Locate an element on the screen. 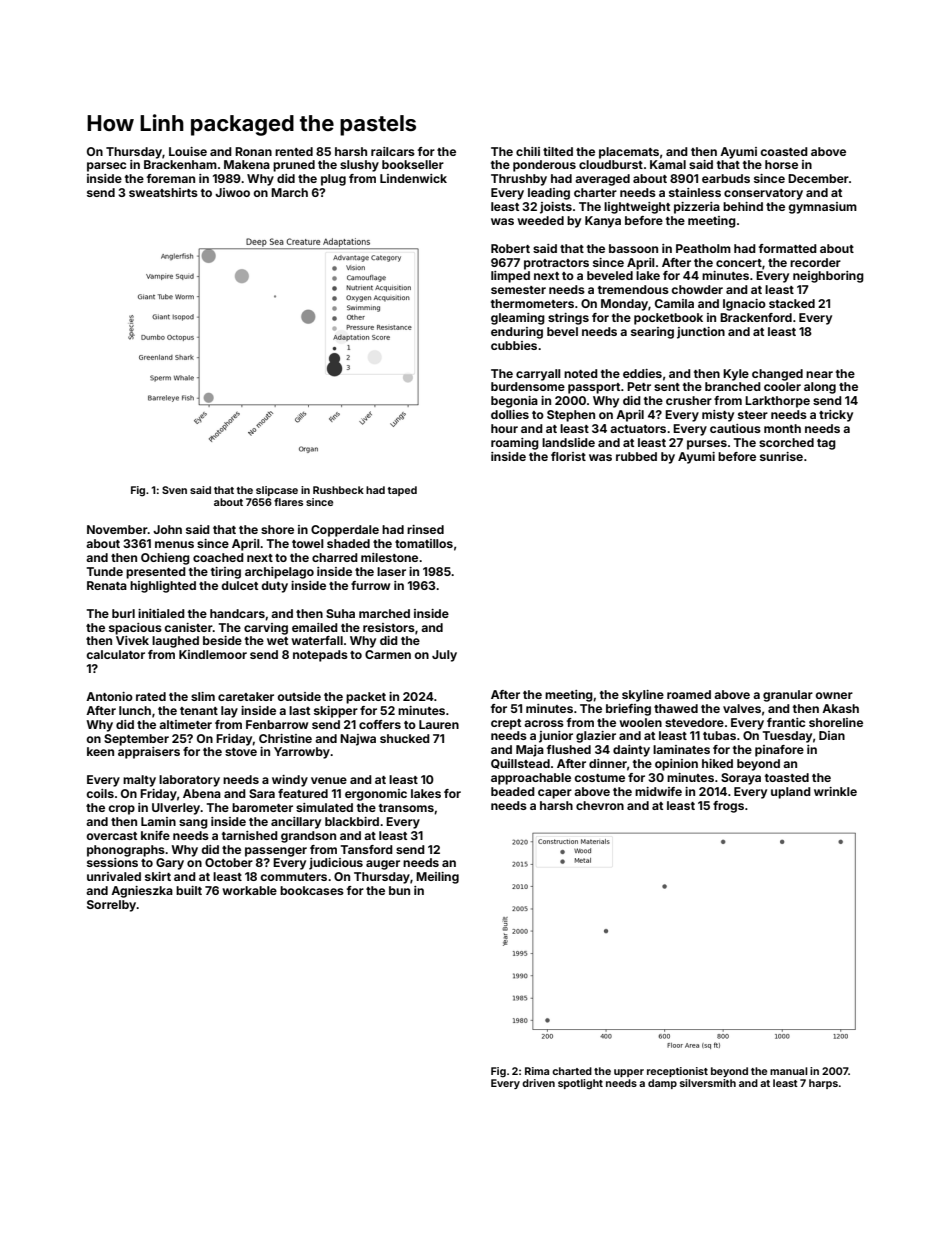 This screenshot has width=952, height=1233. packet is located at coordinates (366, 698).
